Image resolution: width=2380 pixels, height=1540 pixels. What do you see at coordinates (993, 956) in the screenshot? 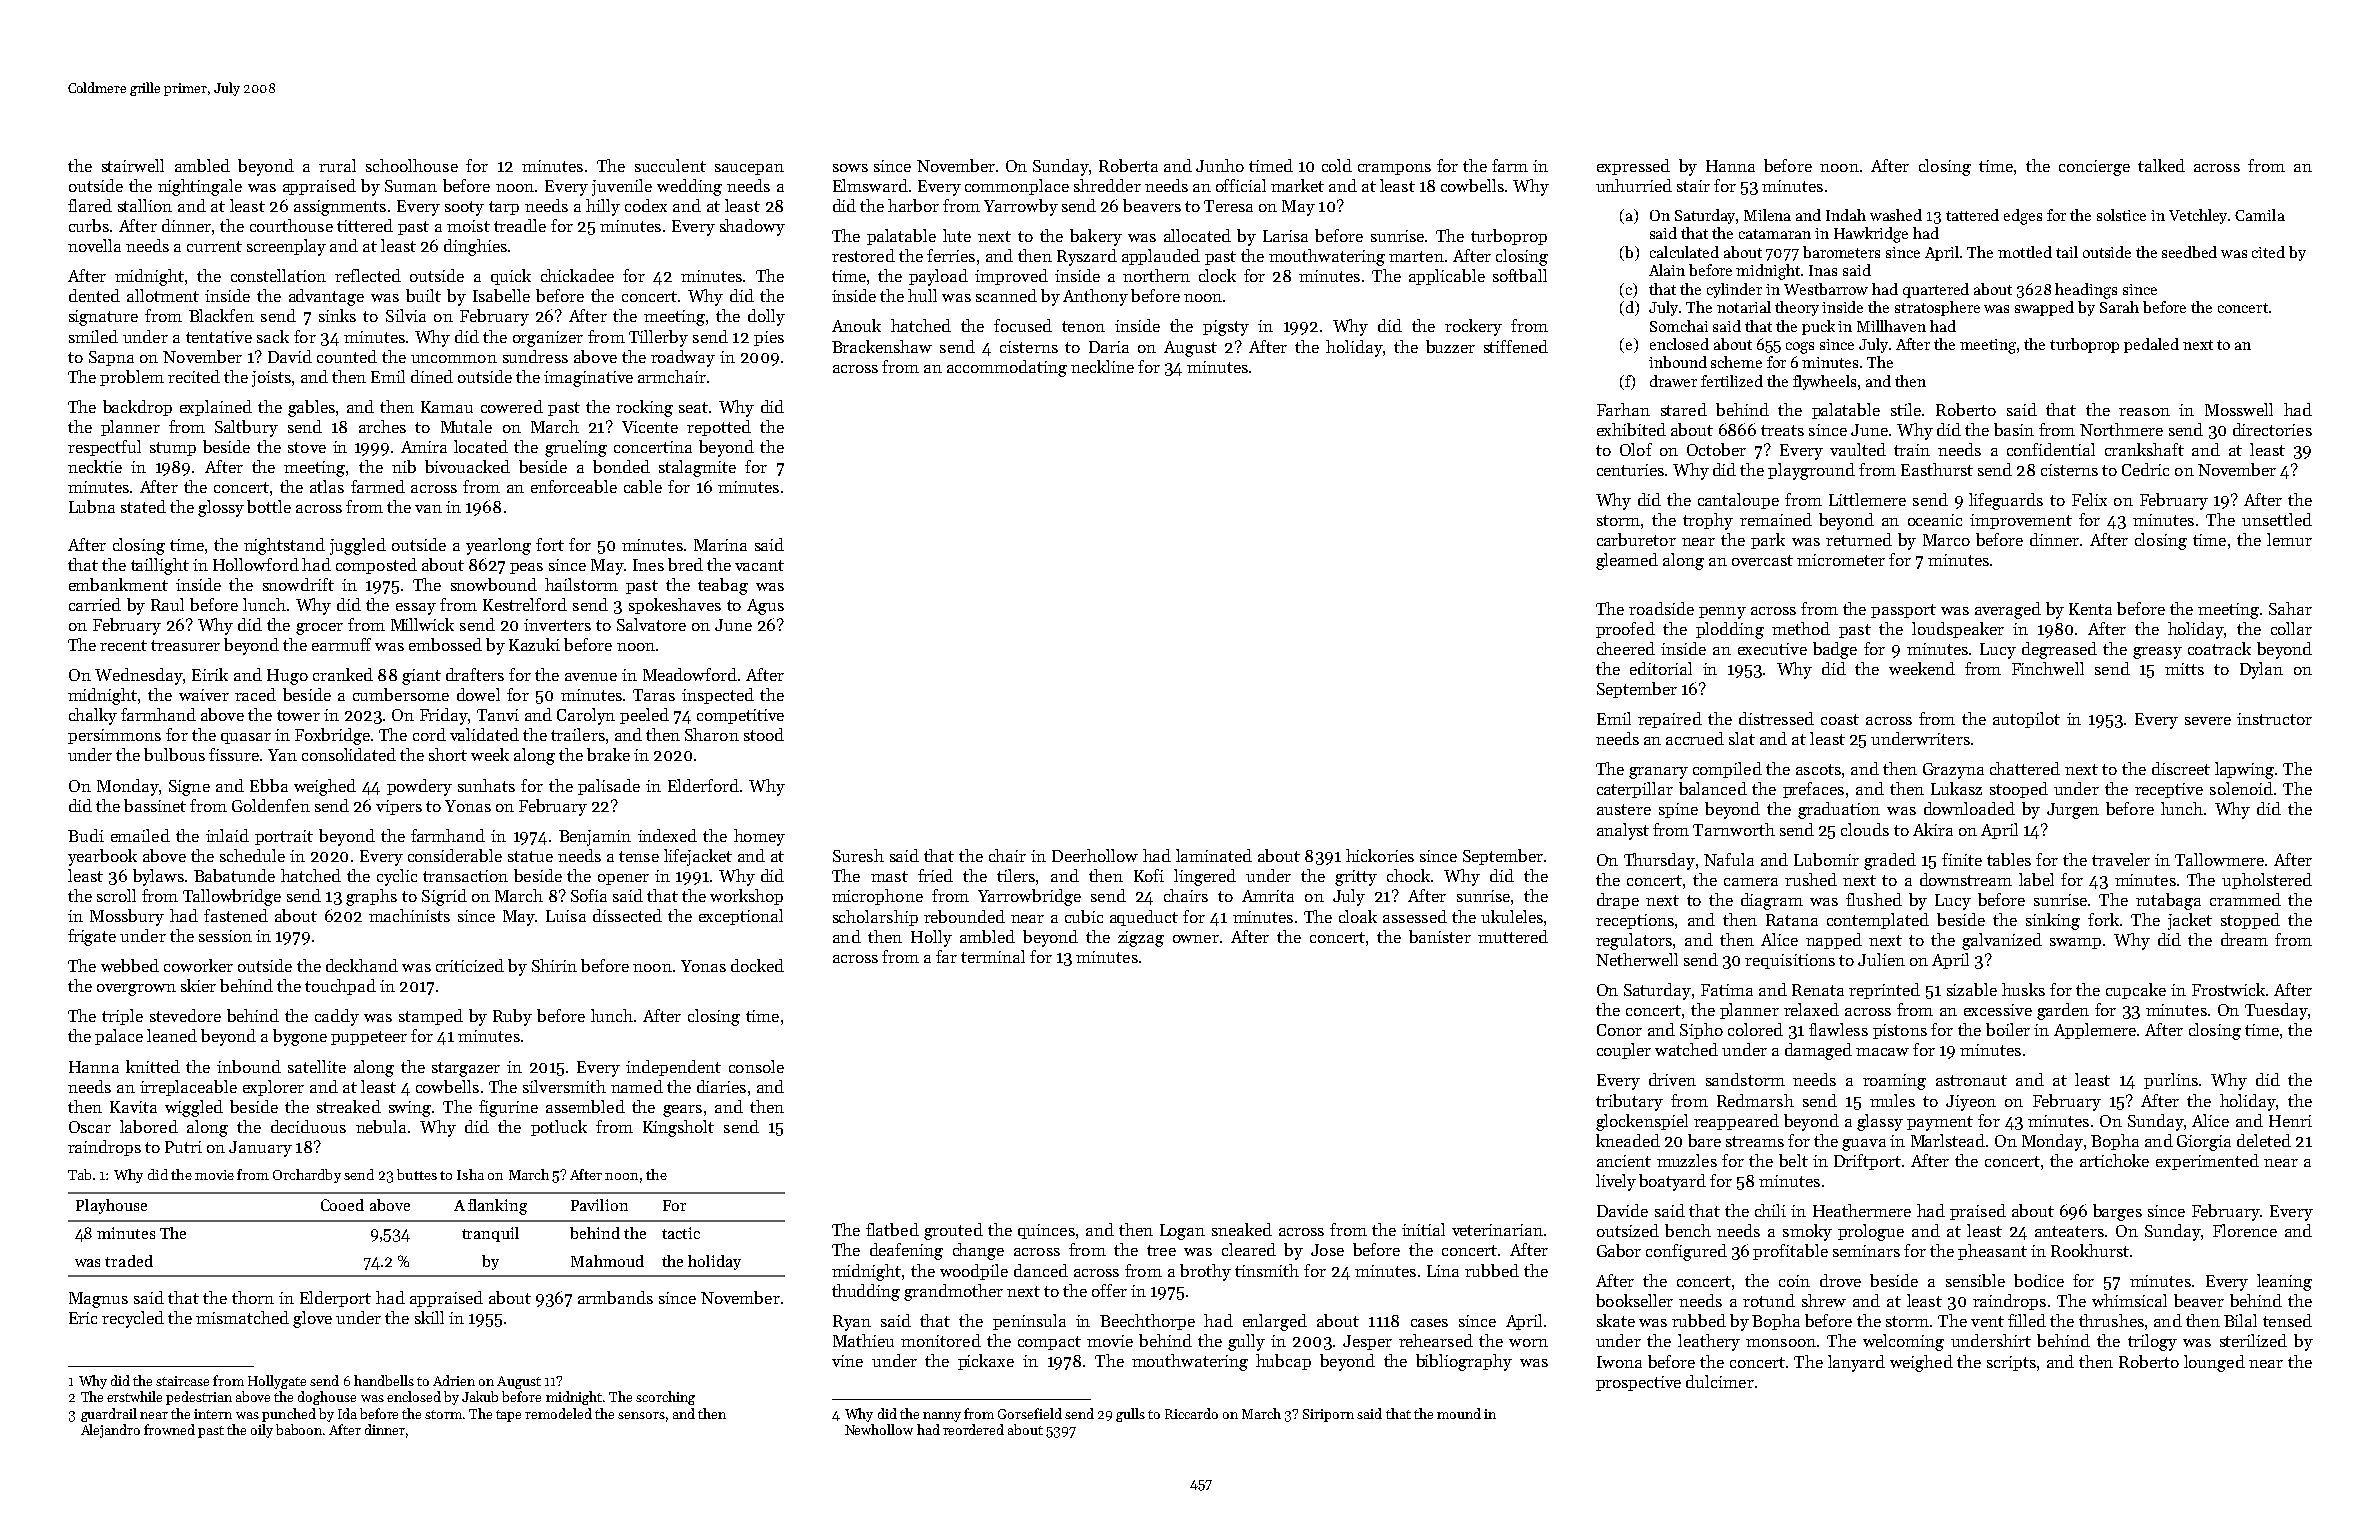
I see `terminal` at bounding box center [993, 956].
